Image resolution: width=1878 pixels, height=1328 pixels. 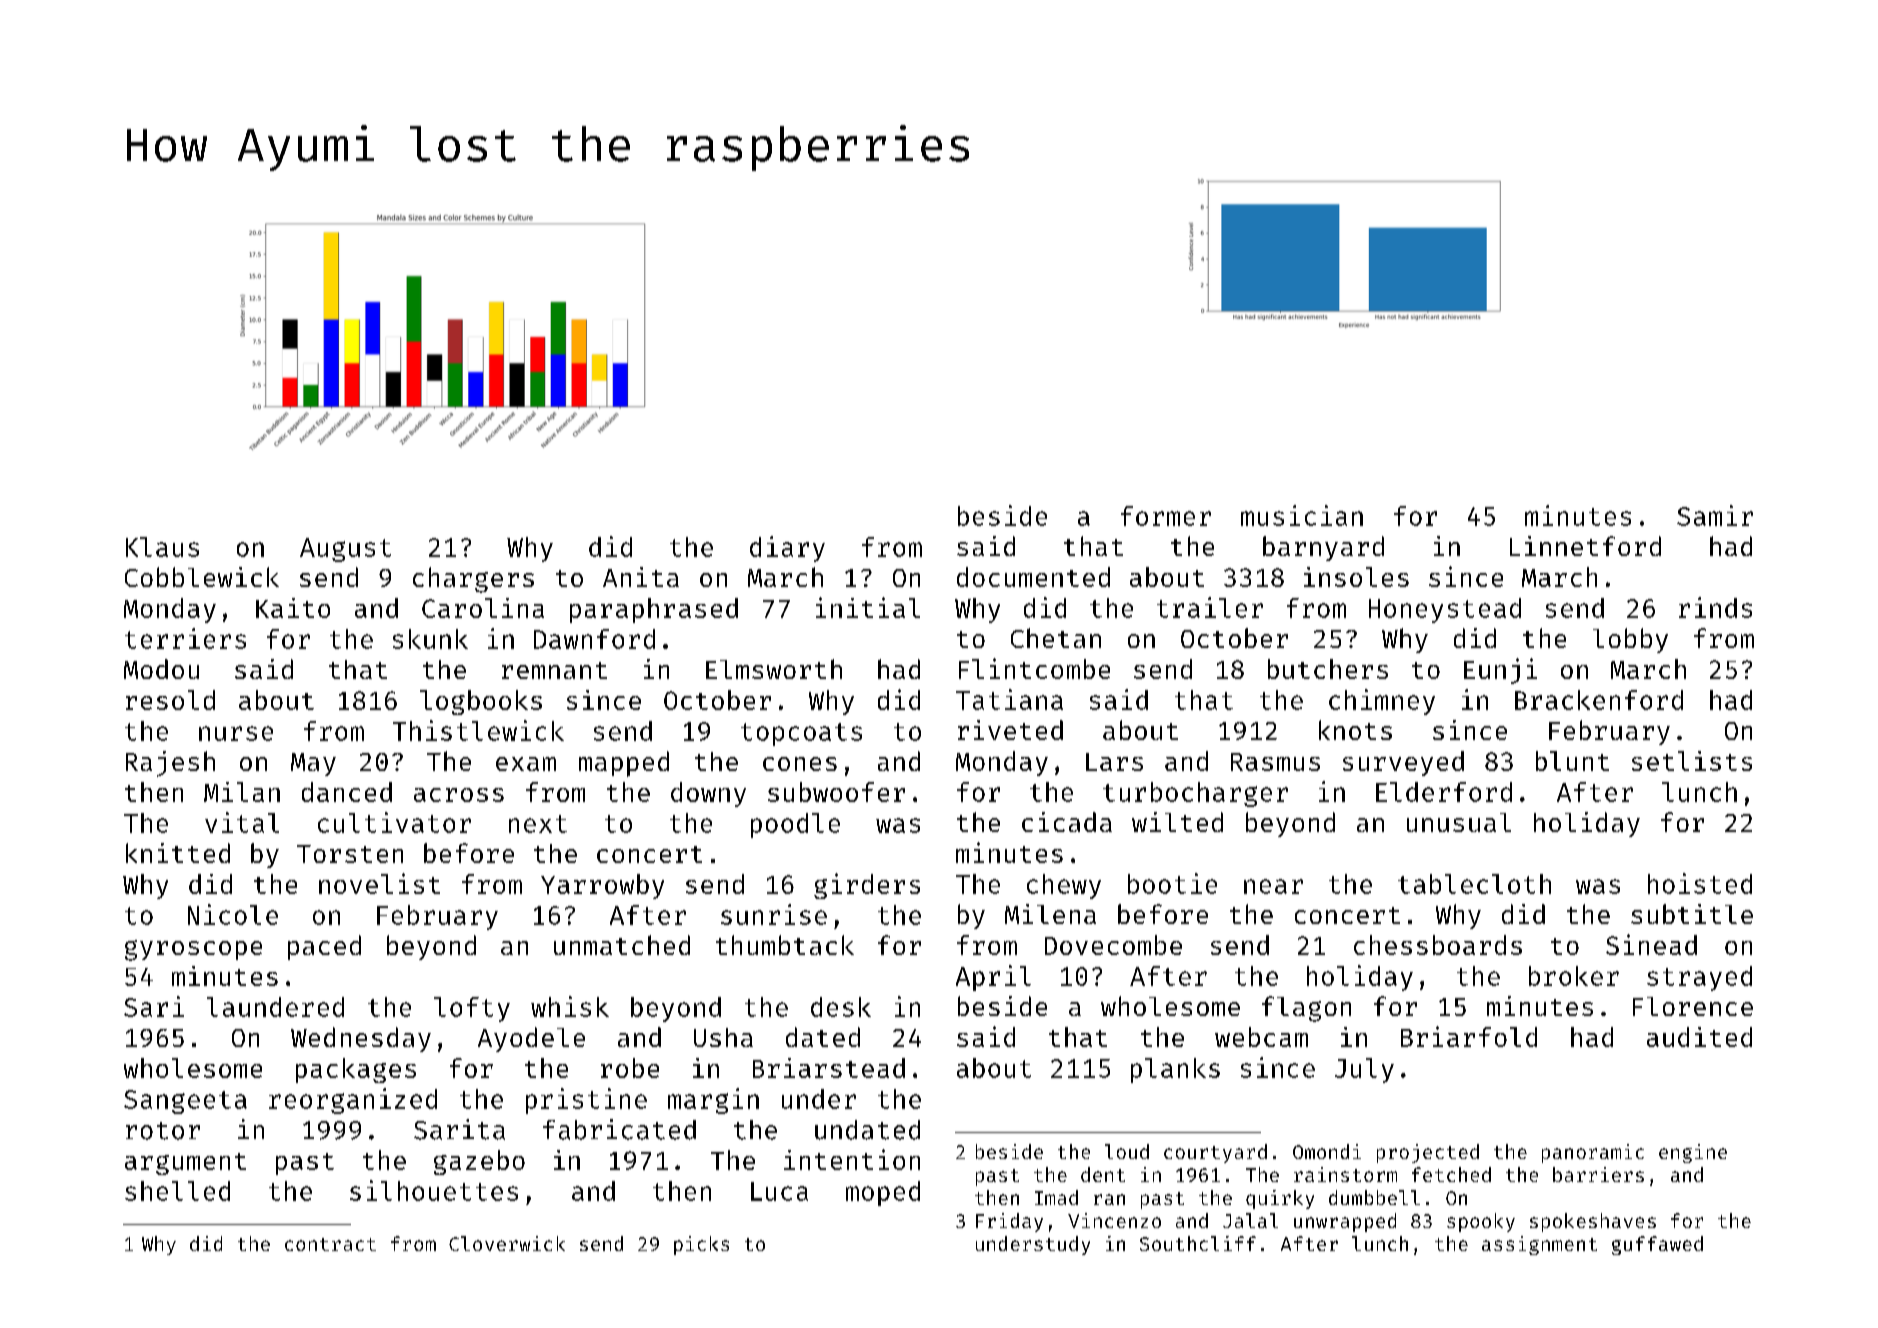 I want to click on documented, so click(x=1033, y=577).
